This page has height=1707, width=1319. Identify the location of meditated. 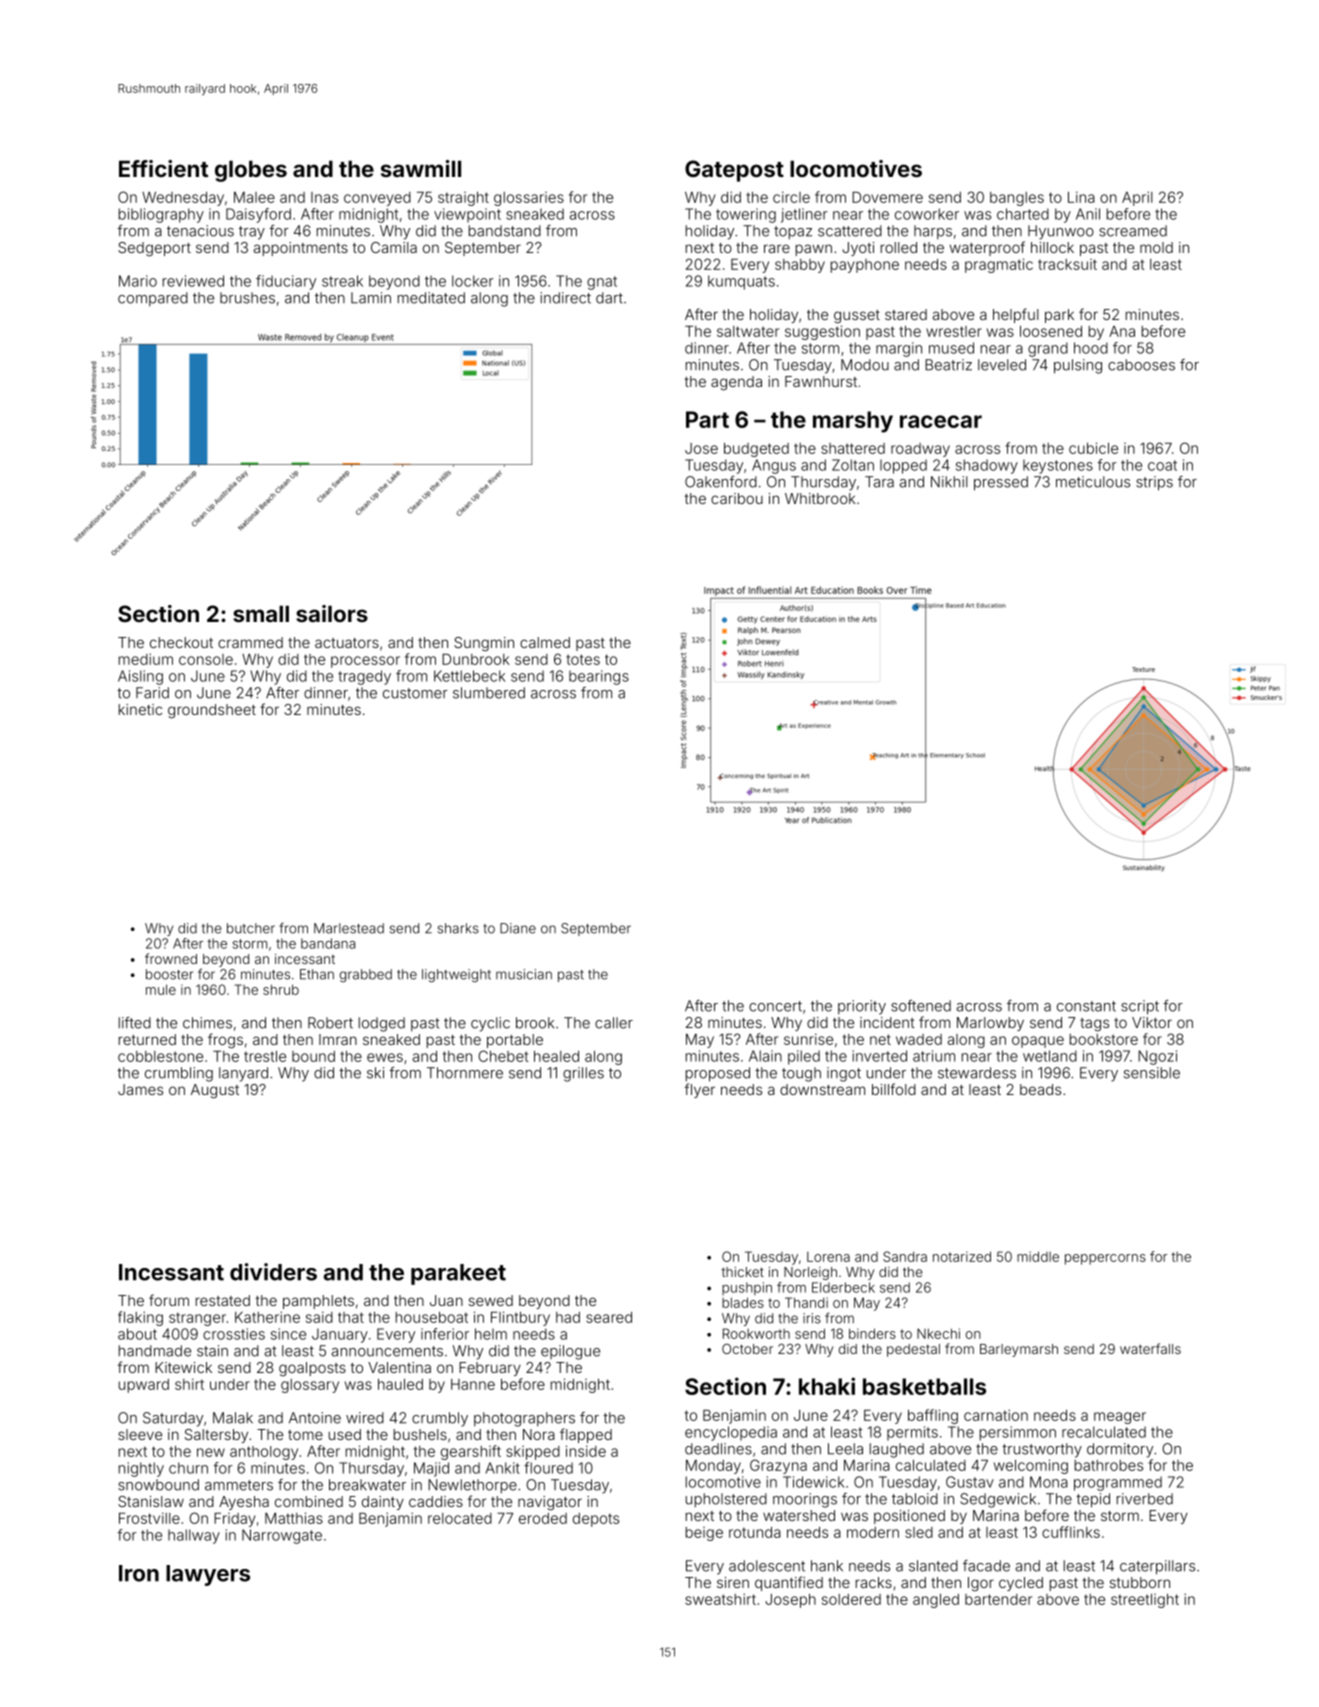
(431, 298).
